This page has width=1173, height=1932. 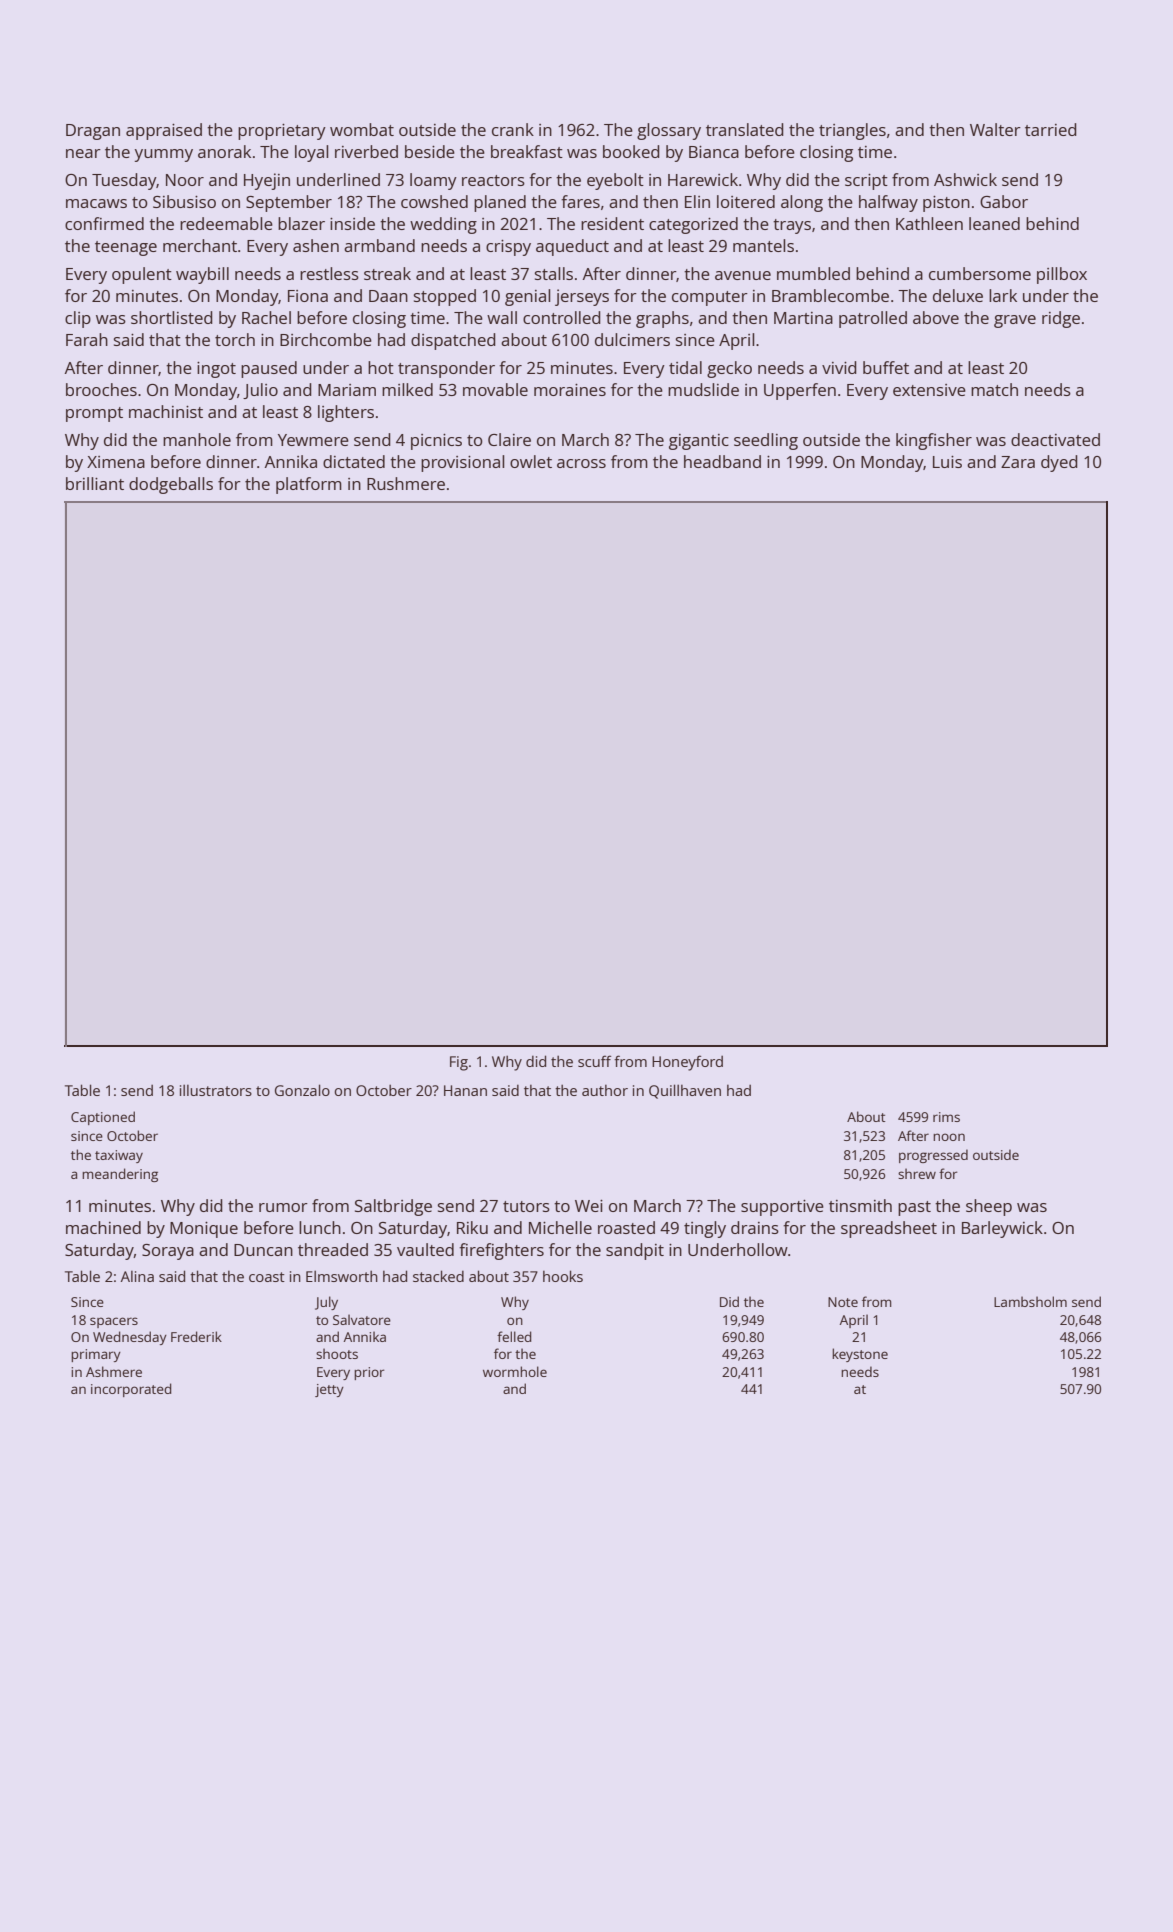 I want to click on tingly, so click(x=705, y=1229).
